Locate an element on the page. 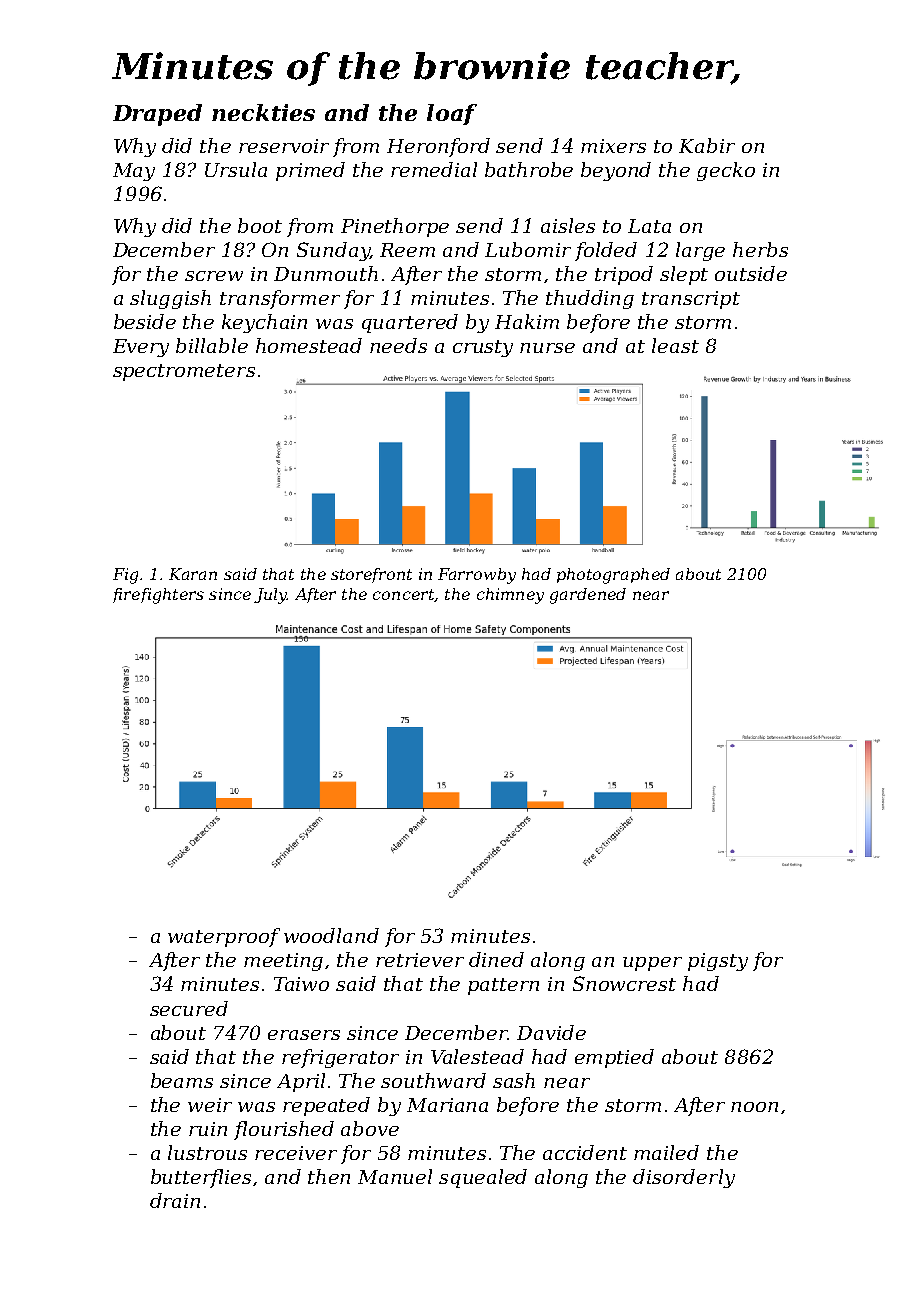 The height and width of the document is (1316, 908). disorderly is located at coordinates (684, 1178).
